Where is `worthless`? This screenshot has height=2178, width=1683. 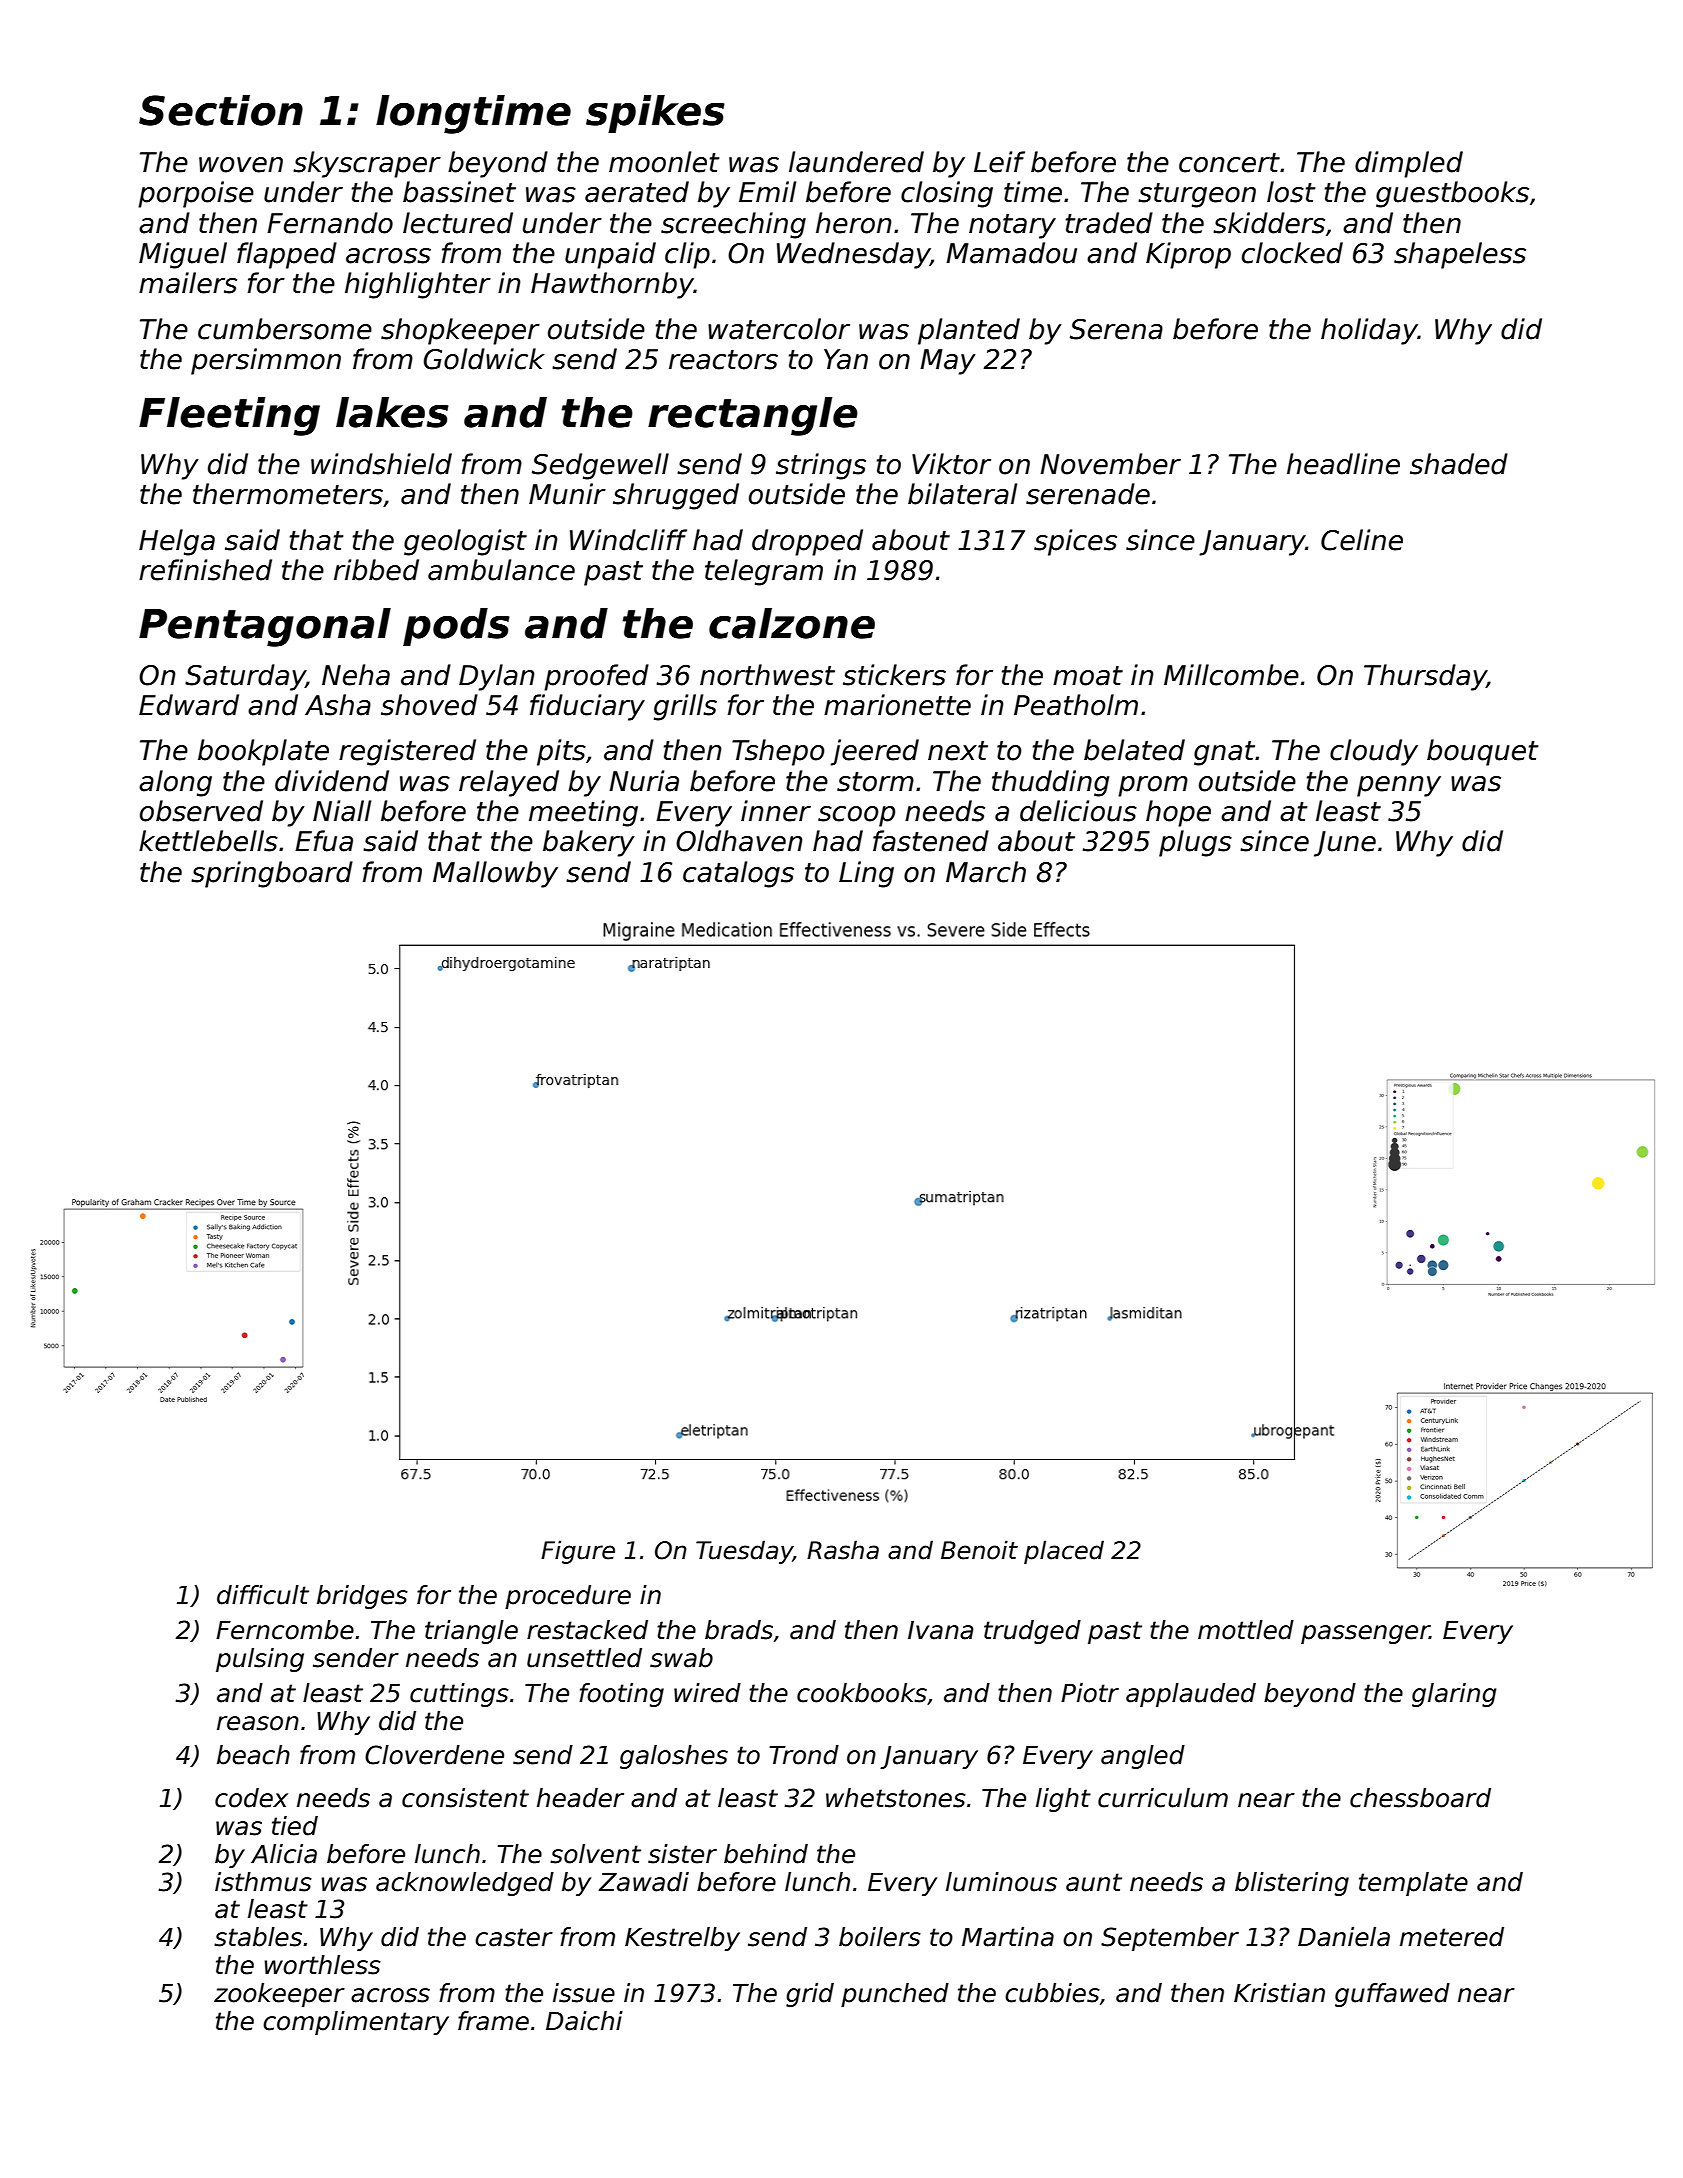 worthless is located at coordinates (322, 1965).
